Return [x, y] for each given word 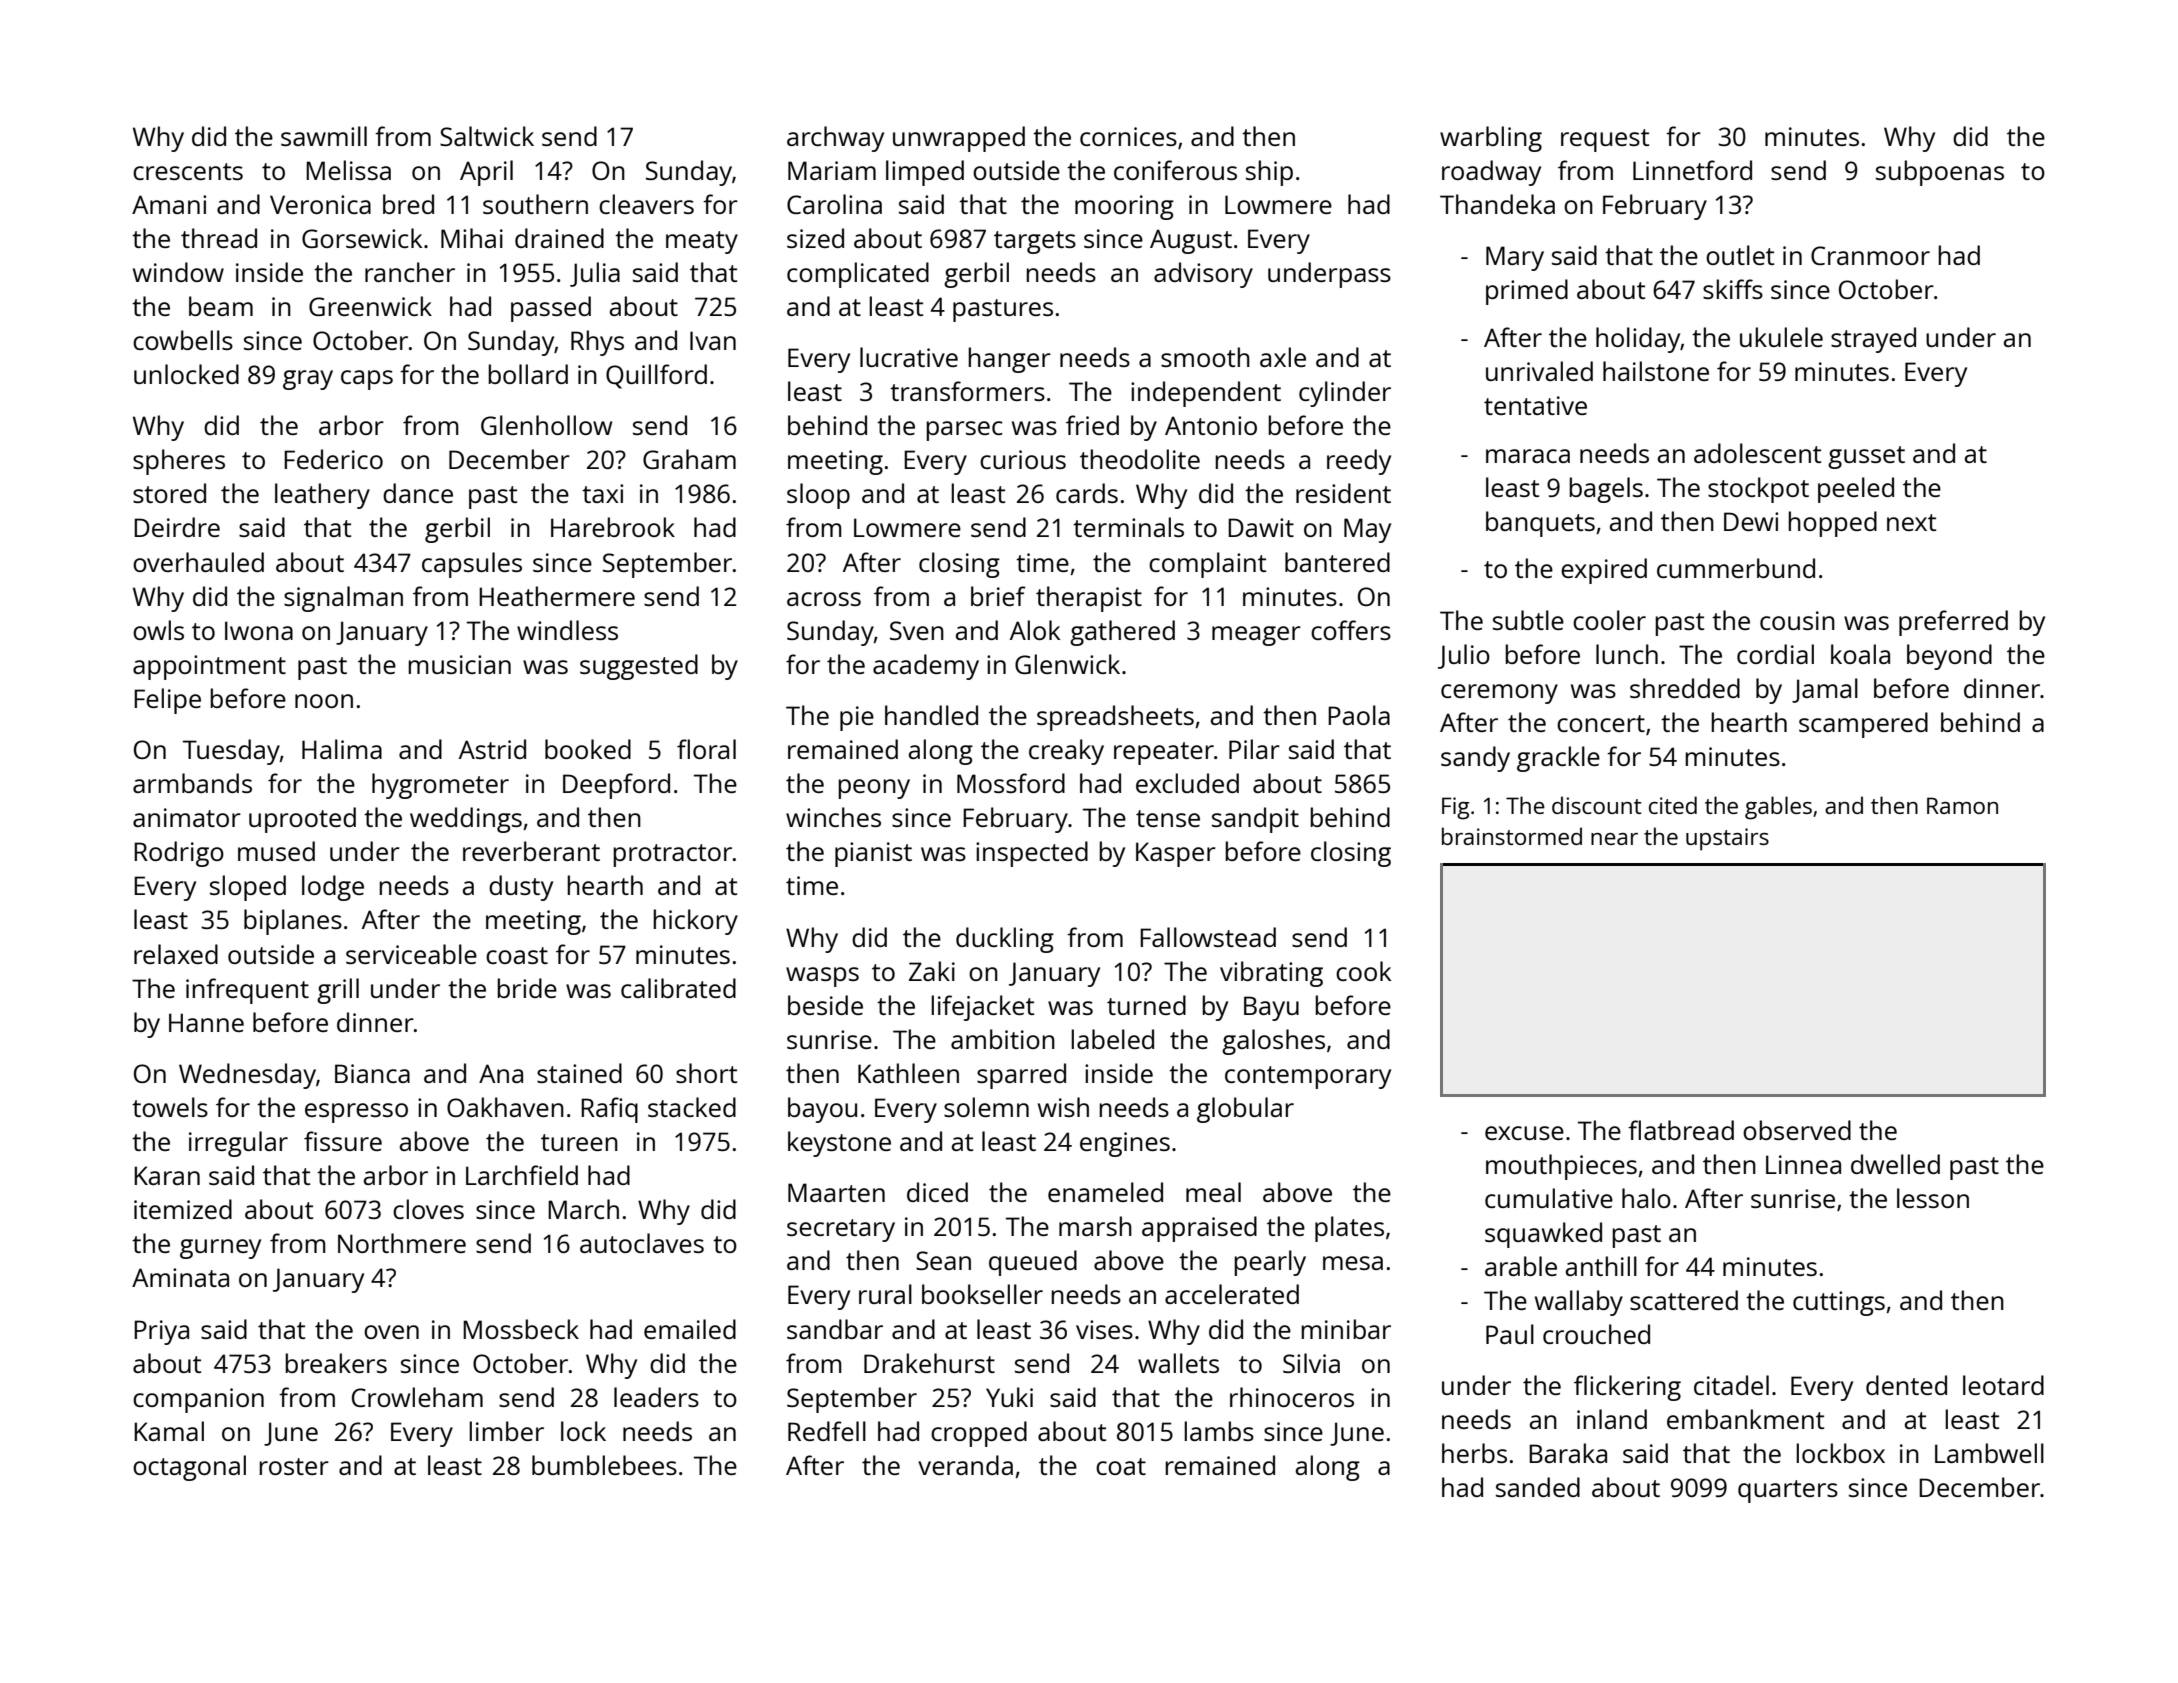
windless [567, 630]
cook [1364, 971]
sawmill [324, 136]
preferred [1953, 623]
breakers [336, 1363]
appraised [1199, 1229]
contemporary [1308, 1077]
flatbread [1681, 1130]
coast [517, 955]
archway [835, 139]
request [1605, 140]
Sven [917, 630]
